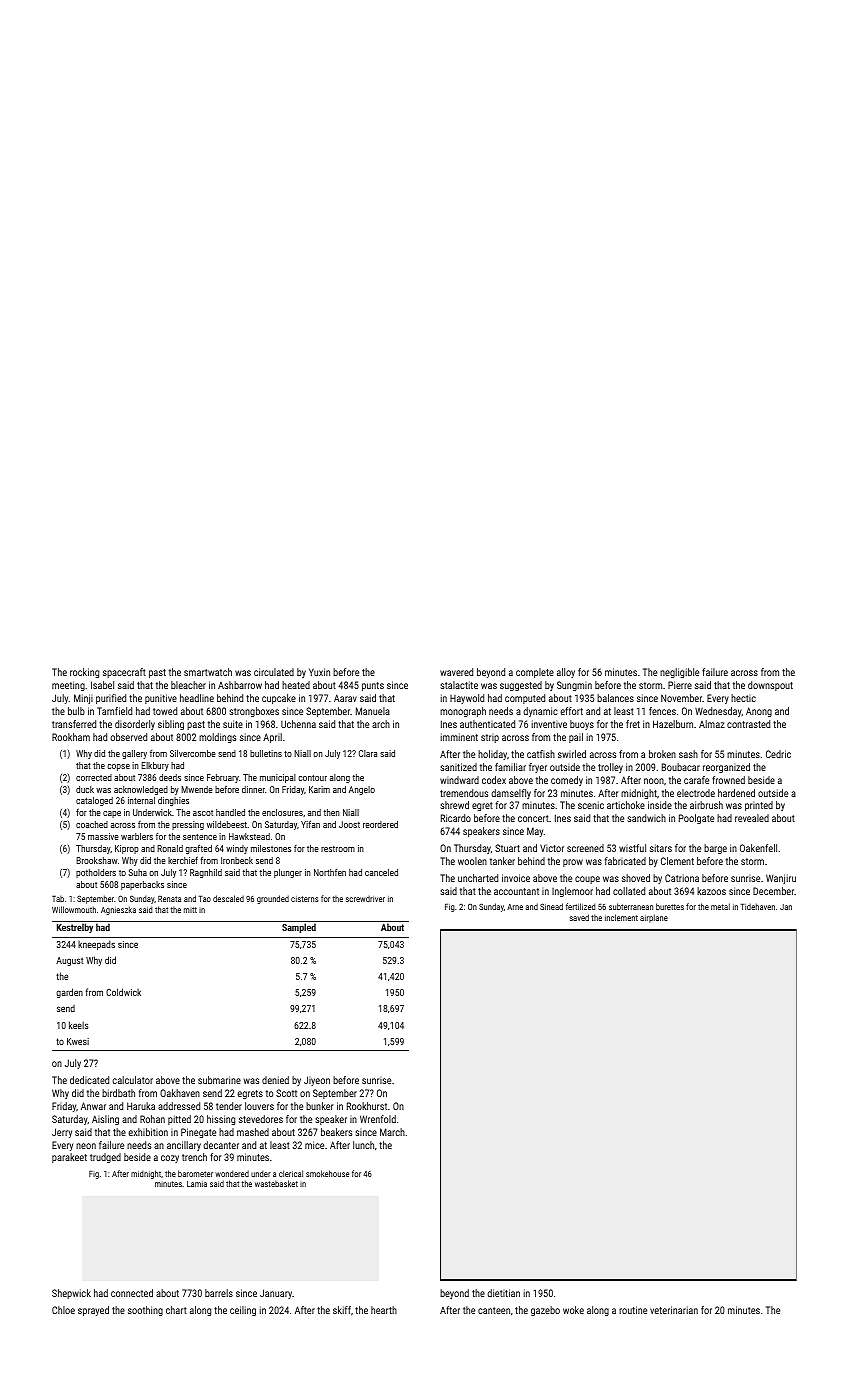  I want to click on Angelo, so click(362, 790).
